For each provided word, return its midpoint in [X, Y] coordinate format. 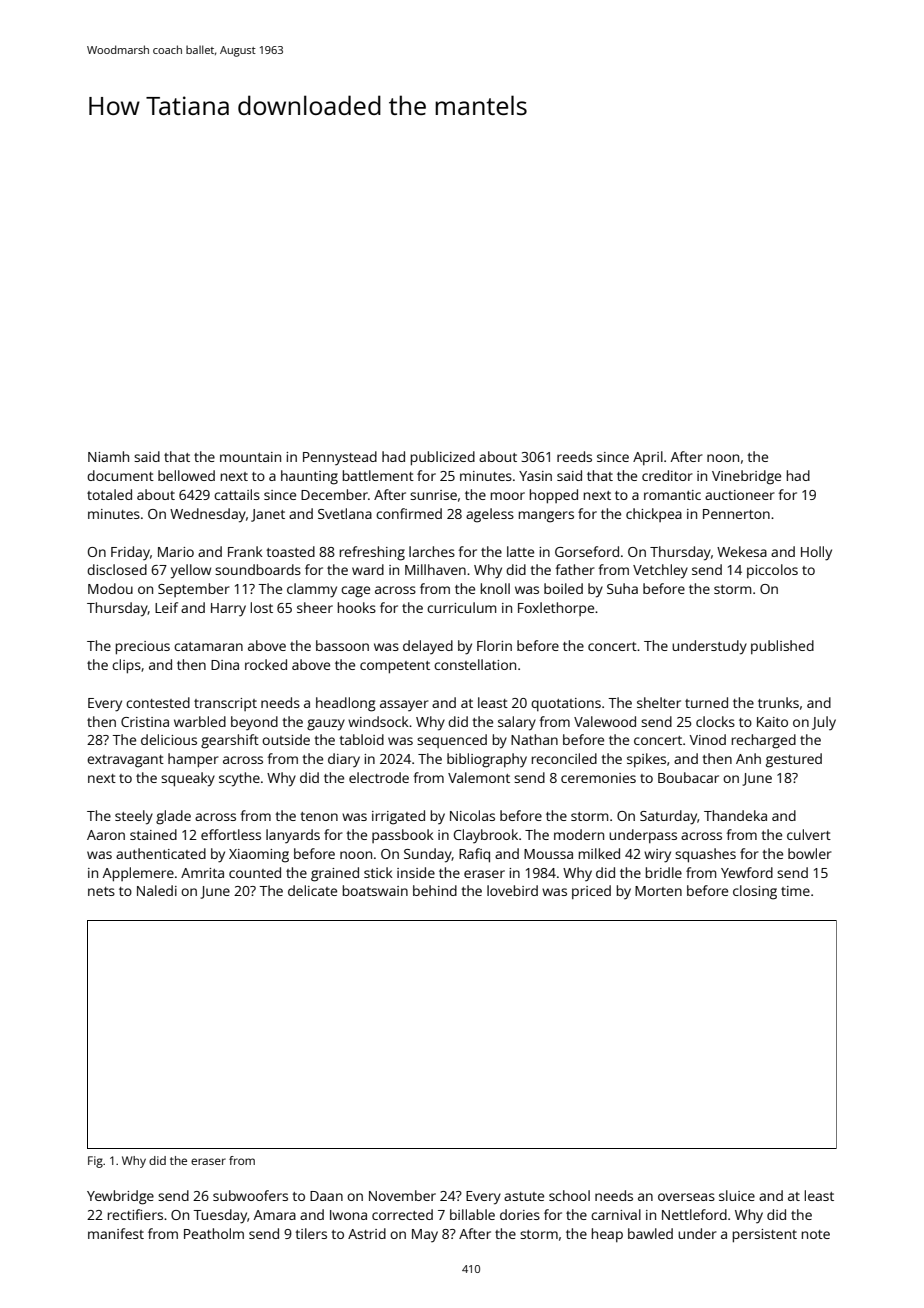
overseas [686, 1197]
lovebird [512, 890]
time [795, 891]
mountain [250, 457]
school [569, 1195]
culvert [809, 834]
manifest [116, 1233]
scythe [239, 779]
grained [335, 874]
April [648, 458]
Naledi [157, 890]
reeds [574, 456]
